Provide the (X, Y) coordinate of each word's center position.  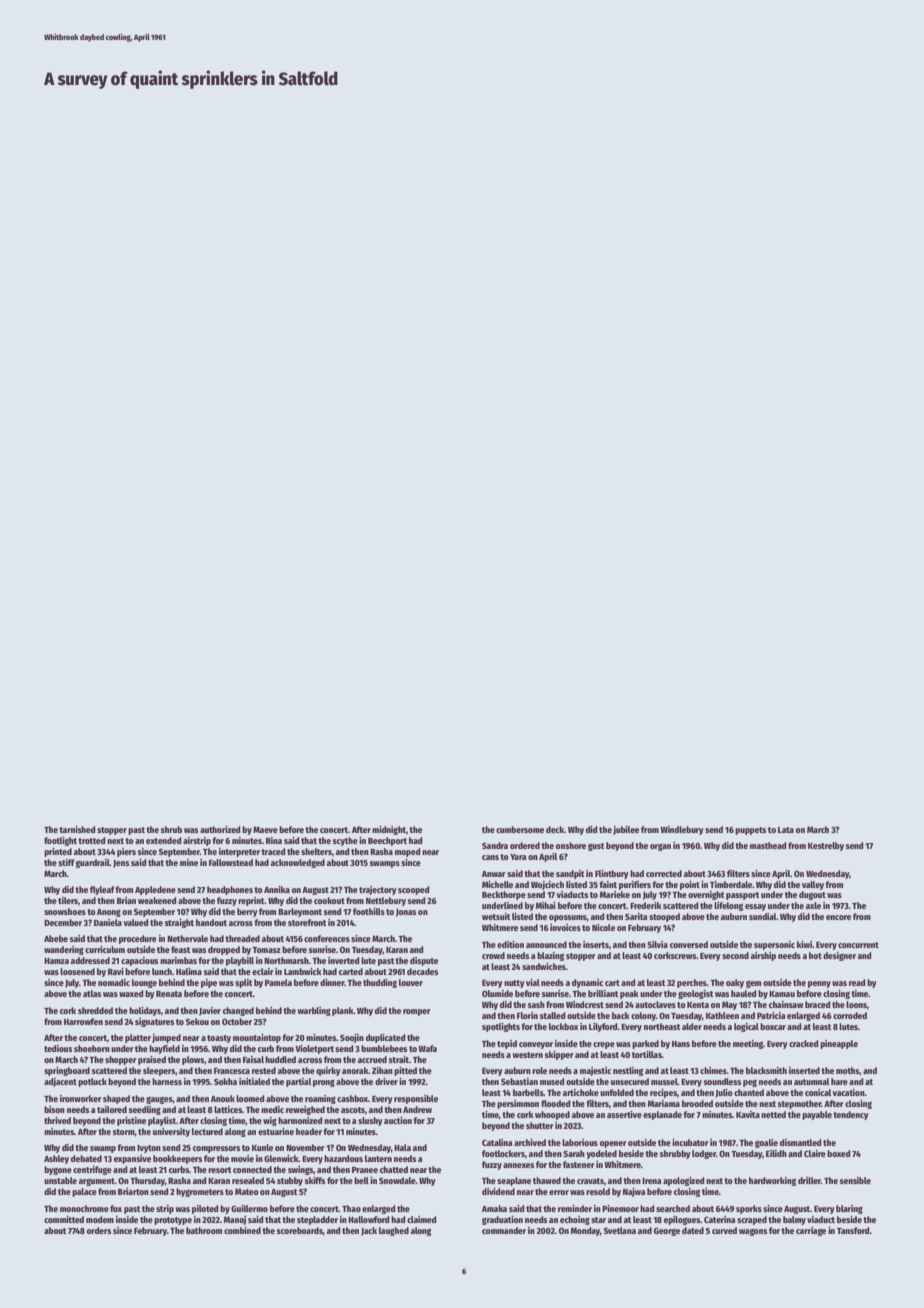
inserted (804, 1070)
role (539, 1070)
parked (645, 1044)
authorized (220, 829)
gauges (159, 1100)
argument (96, 1182)
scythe (345, 841)
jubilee (626, 830)
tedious (58, 1048)
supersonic (774, 945)
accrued (372, 1059)
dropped (224, 950)
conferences (327, 938)
